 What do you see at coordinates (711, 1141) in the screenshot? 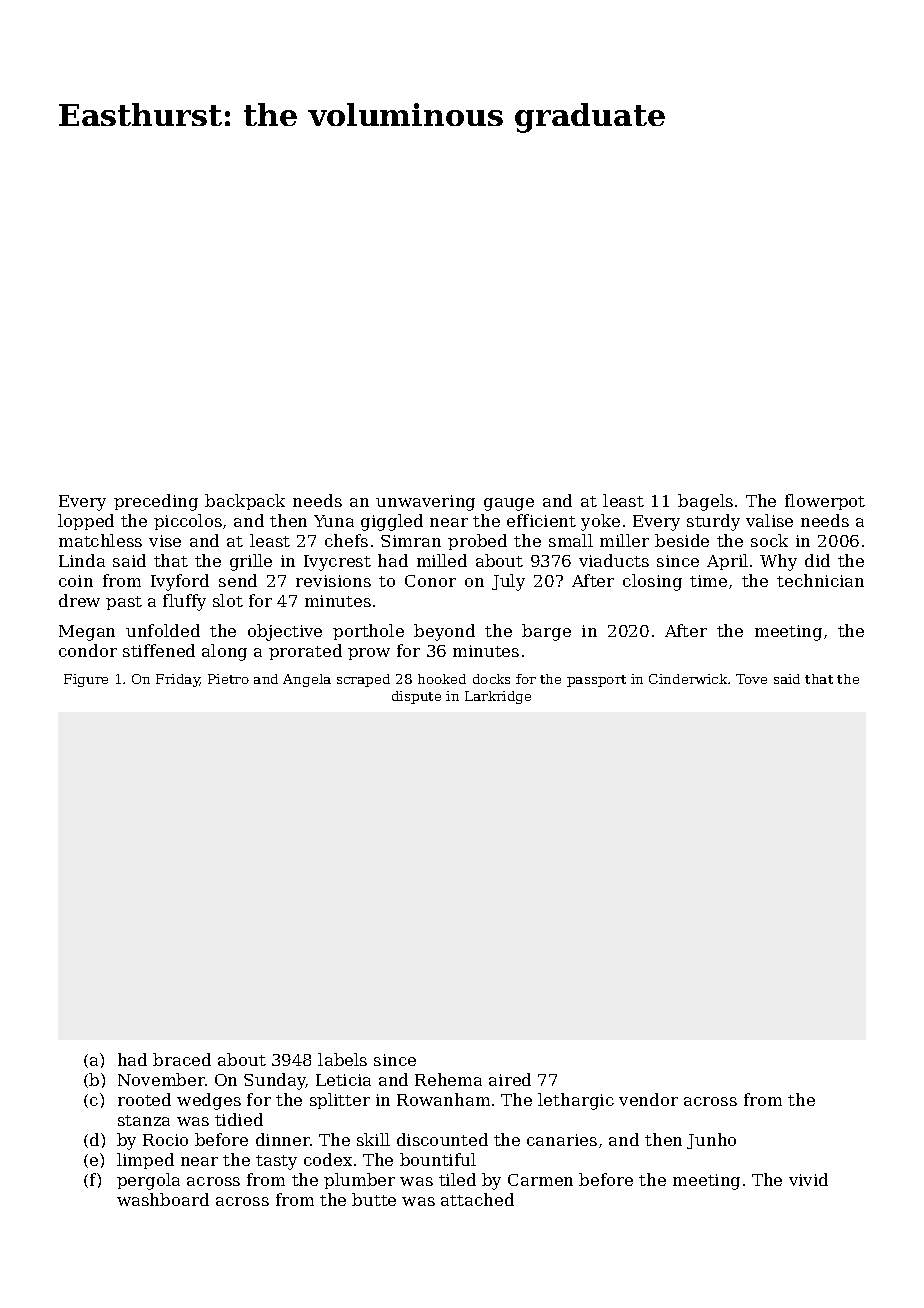
I see `Junho` at bounding box center [711, 1141].
